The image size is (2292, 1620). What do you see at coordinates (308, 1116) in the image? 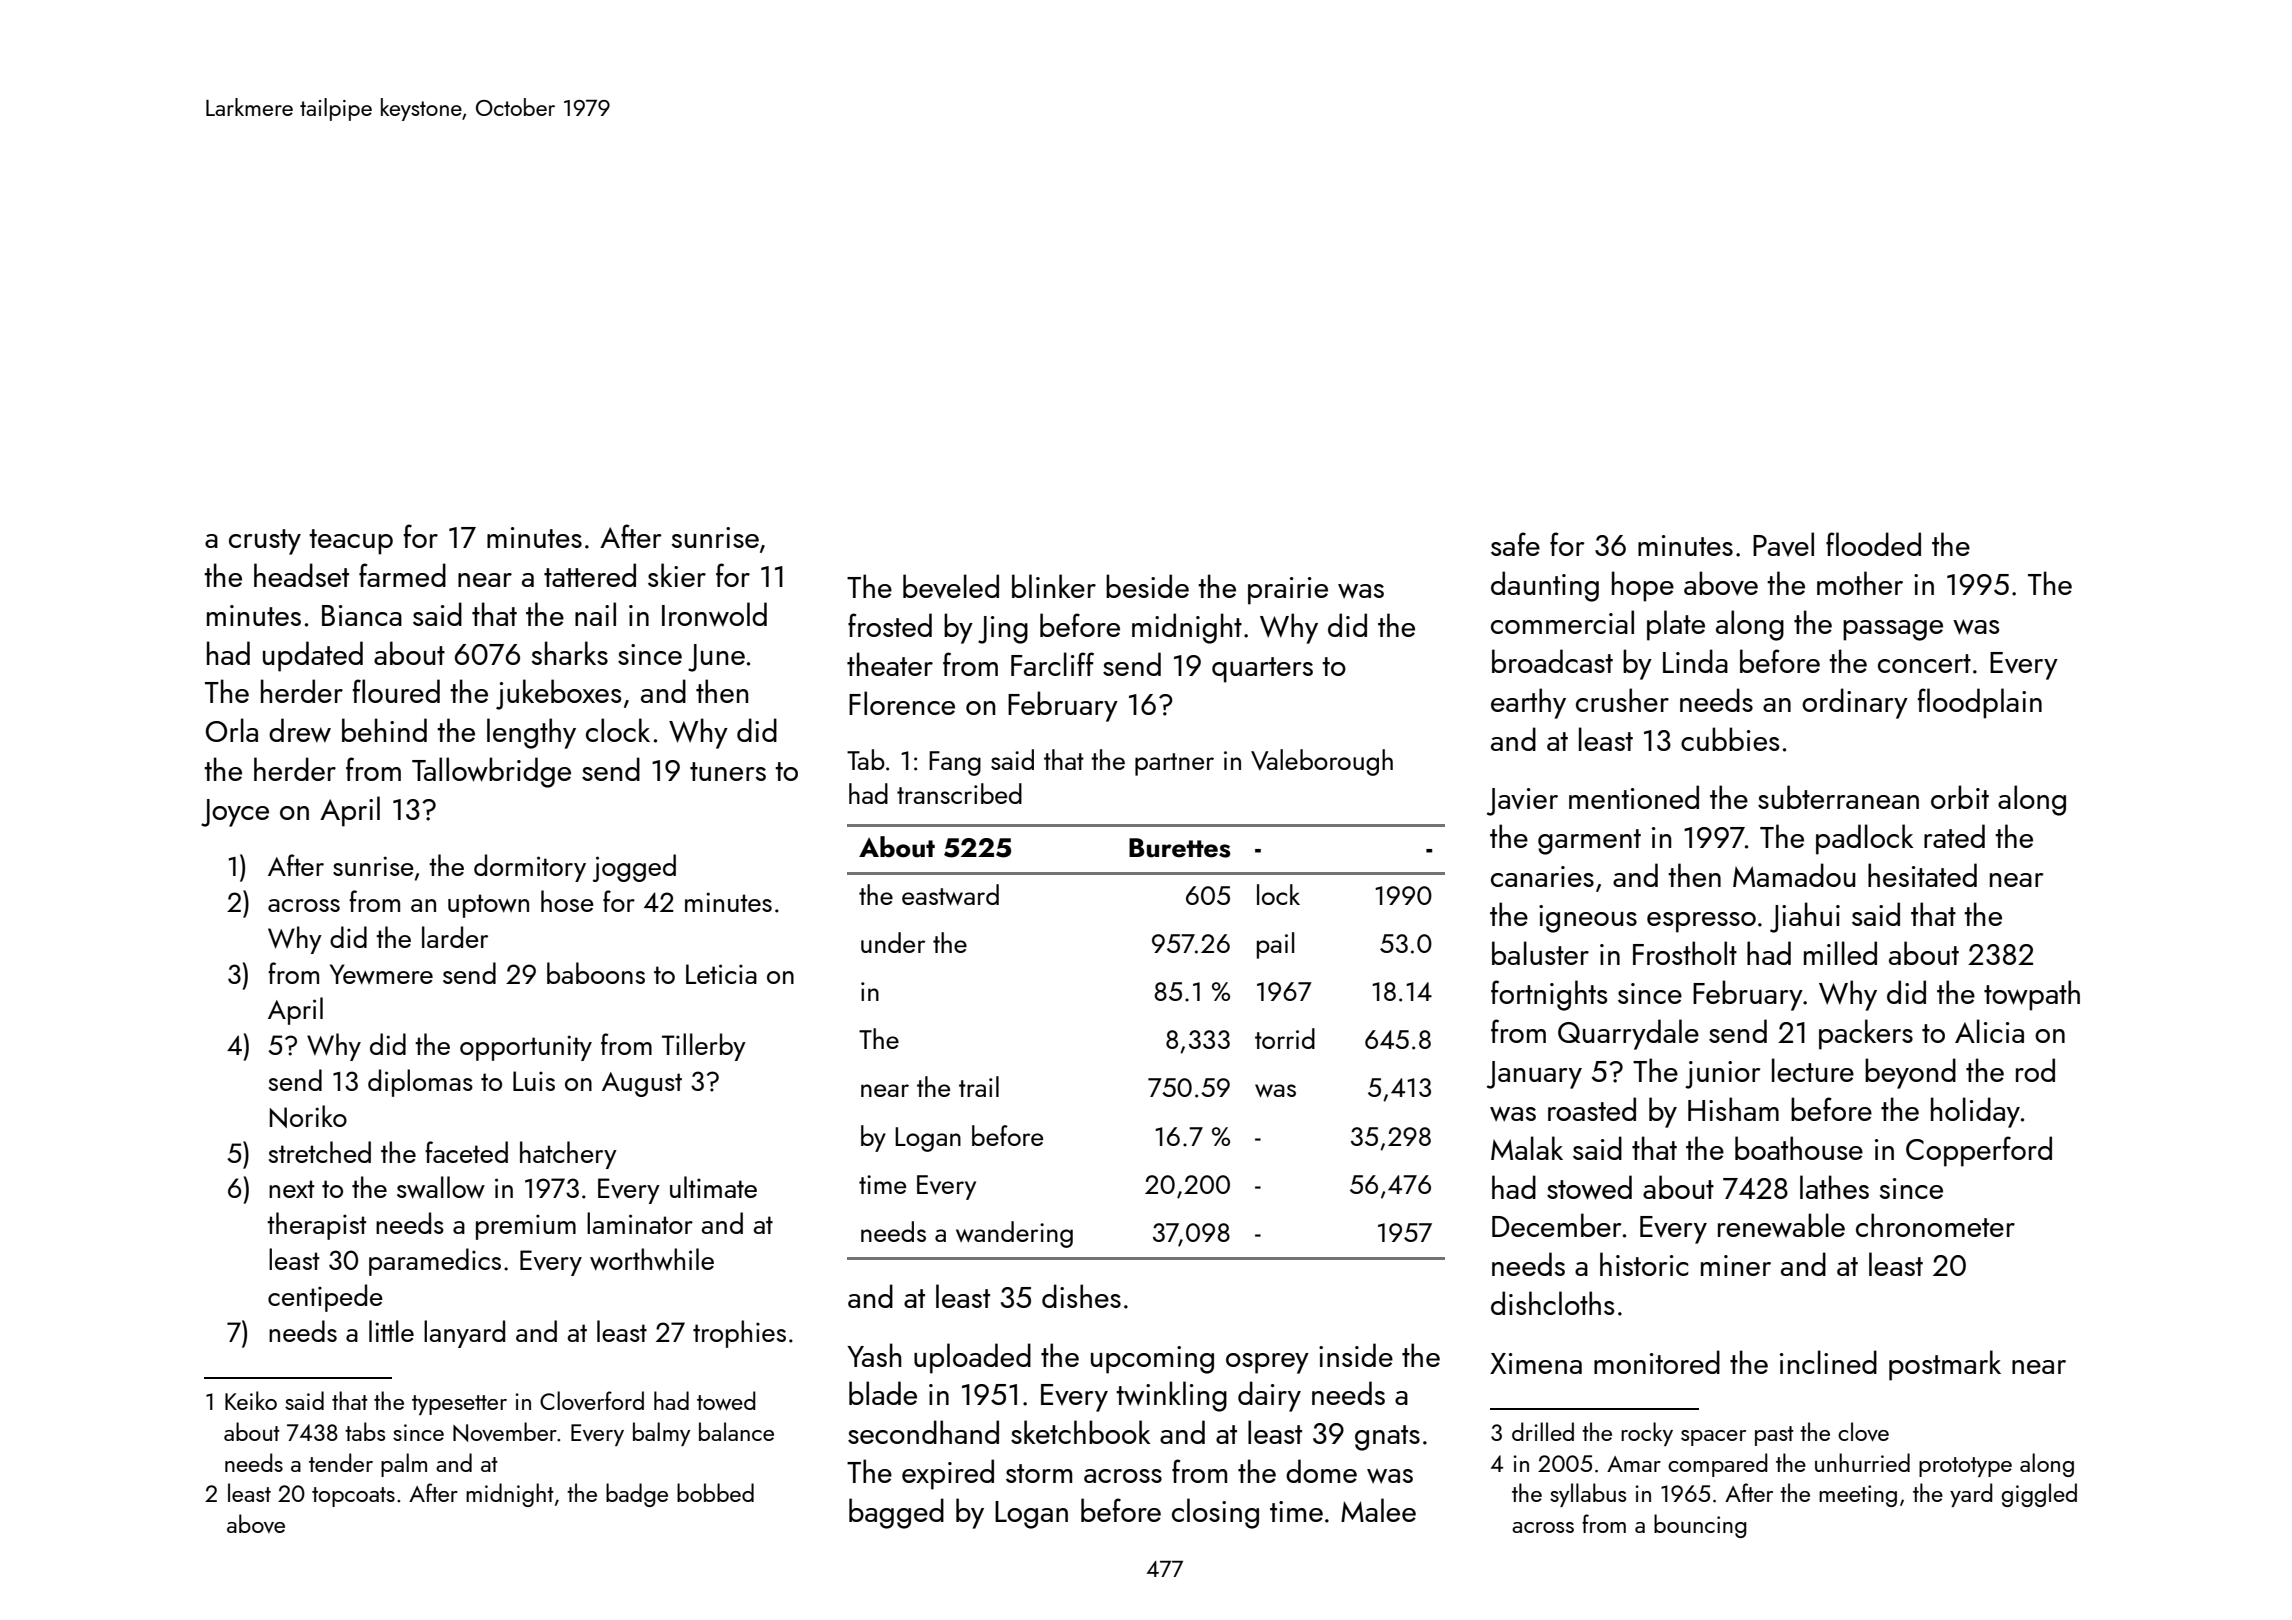
I see `Noriko` at bounding box center [308, 1116].
